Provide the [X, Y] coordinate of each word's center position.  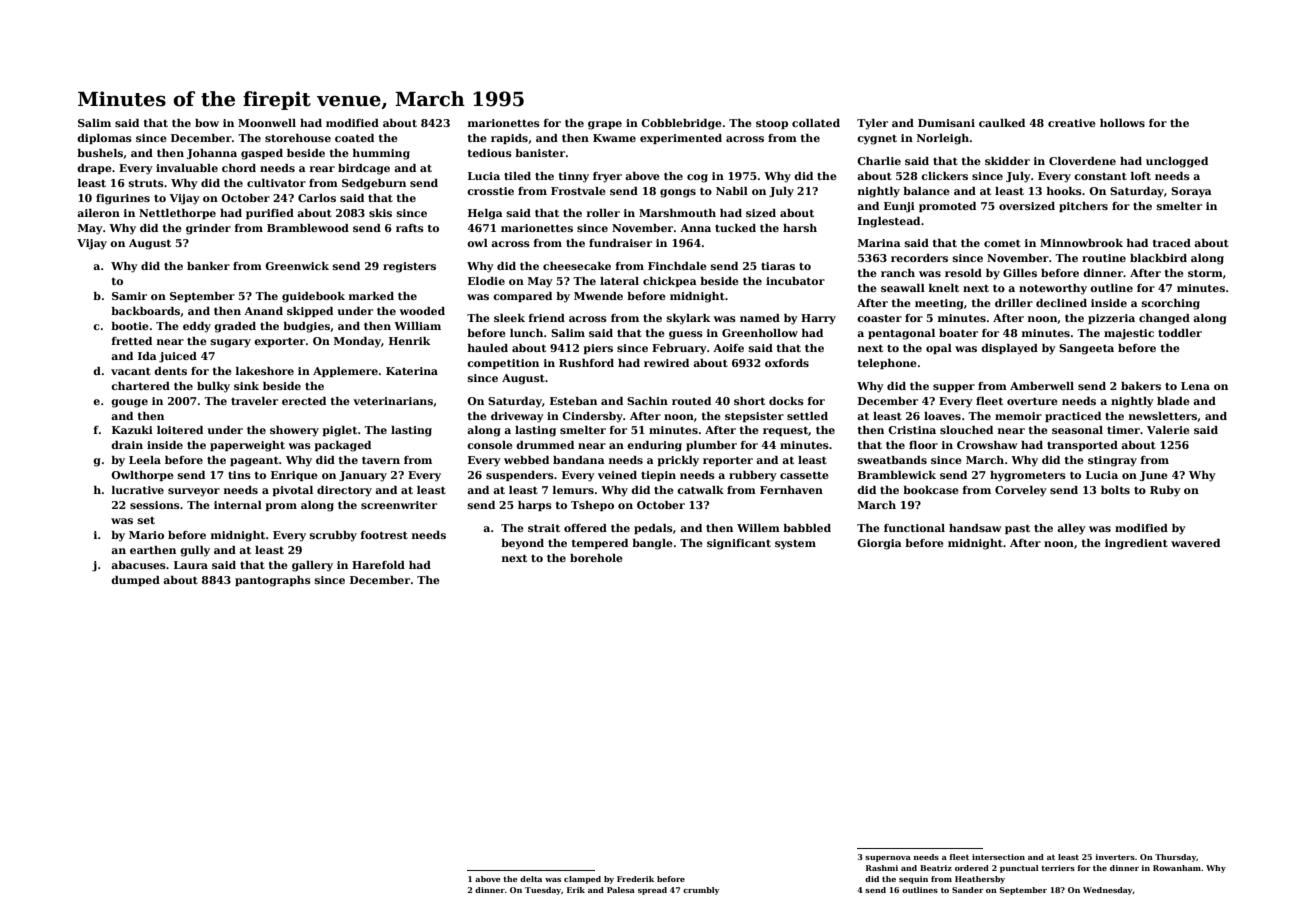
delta [531, 879]
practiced [1073, 417]
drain [127, 445]
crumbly [701, 891]
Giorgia [879, 544]
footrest [384, 535]
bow [207, 123]
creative [1072, 123]
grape [605, 125]
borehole [596, 558]
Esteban [573, 401]
